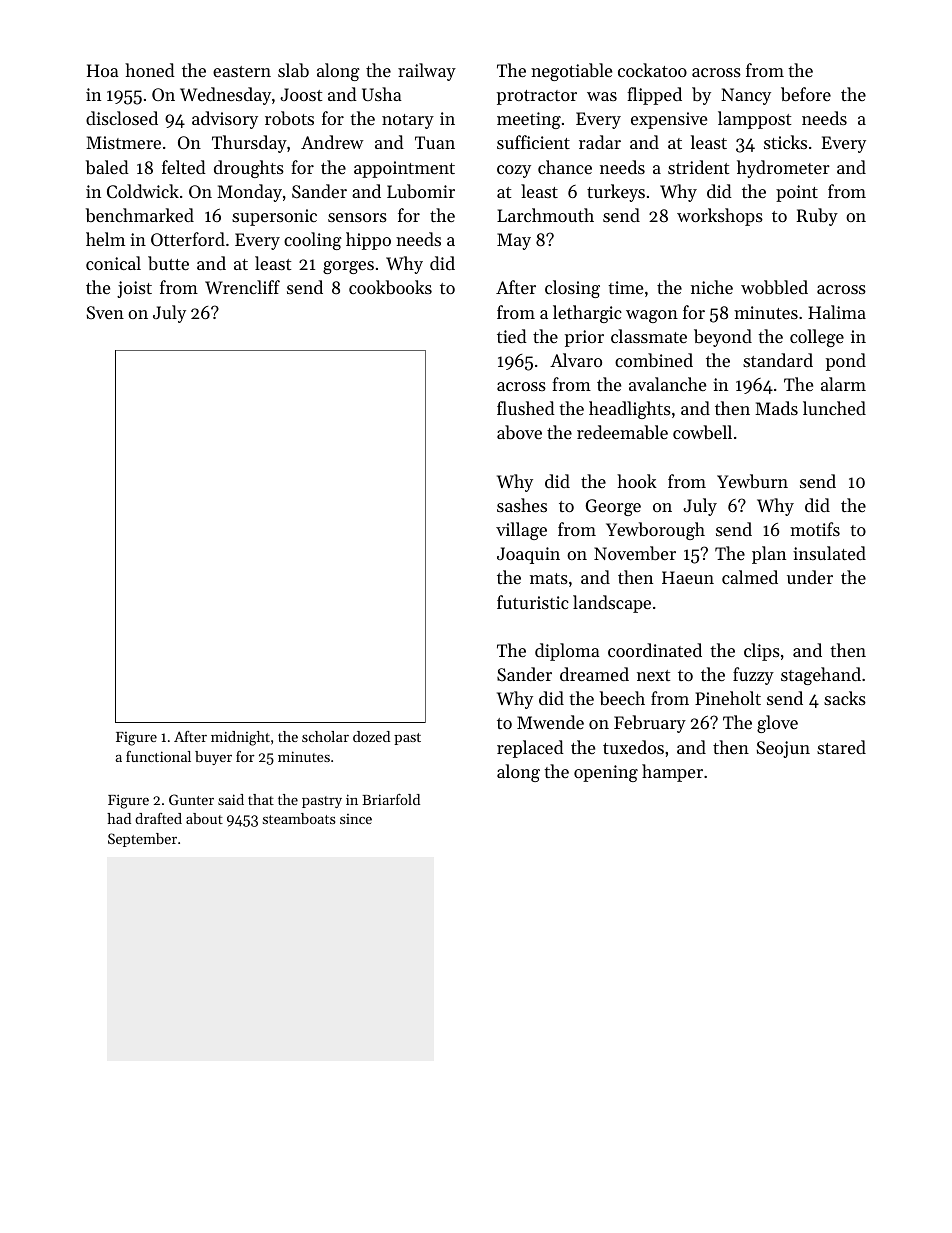 The width and height of the image is (952, 1233). What do you see at coordinates (408, 121) in the image?
I see `notary` at bounding box center [408, 121].
